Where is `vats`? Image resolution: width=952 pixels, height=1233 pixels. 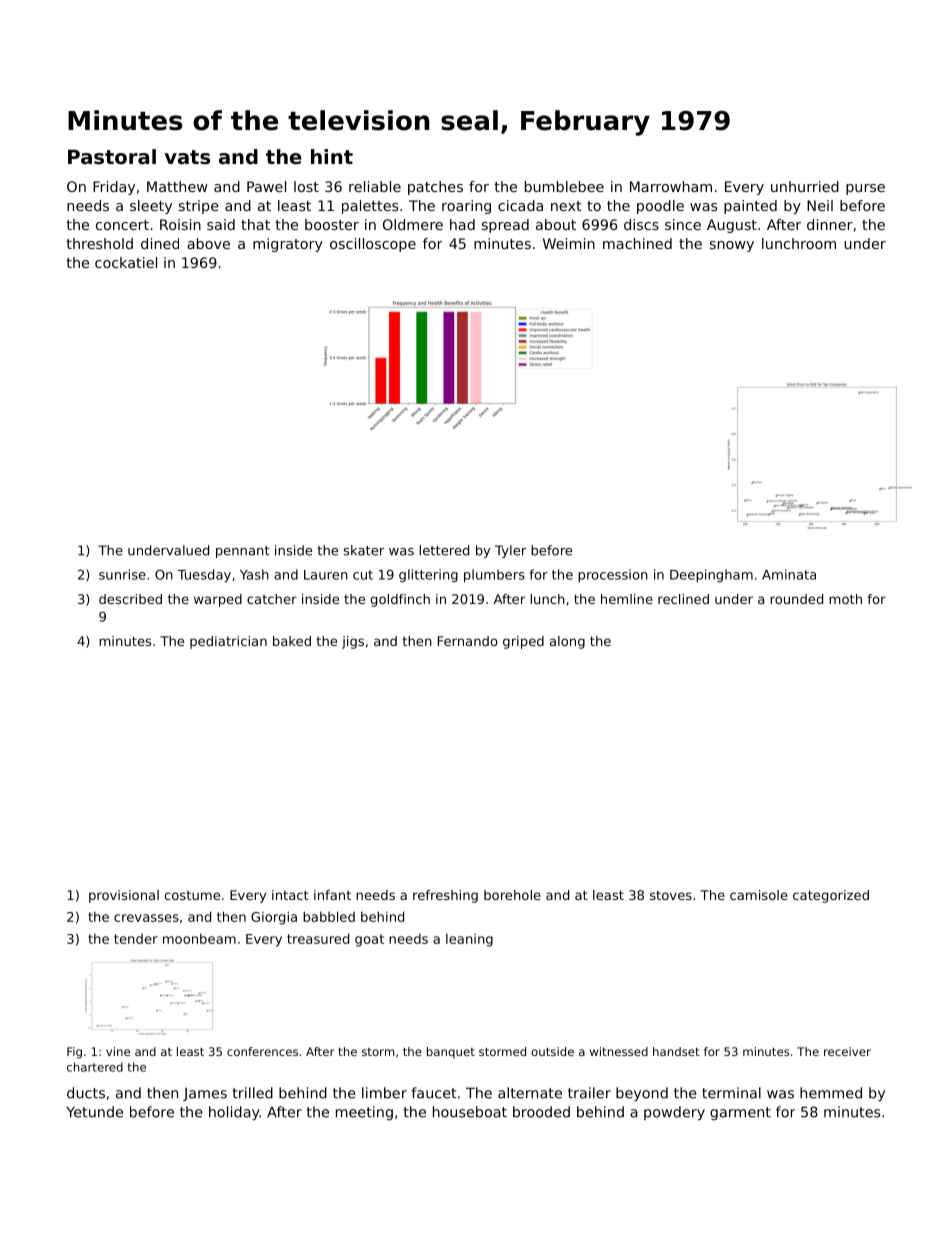 vats is located at coordinates (187, 157).
